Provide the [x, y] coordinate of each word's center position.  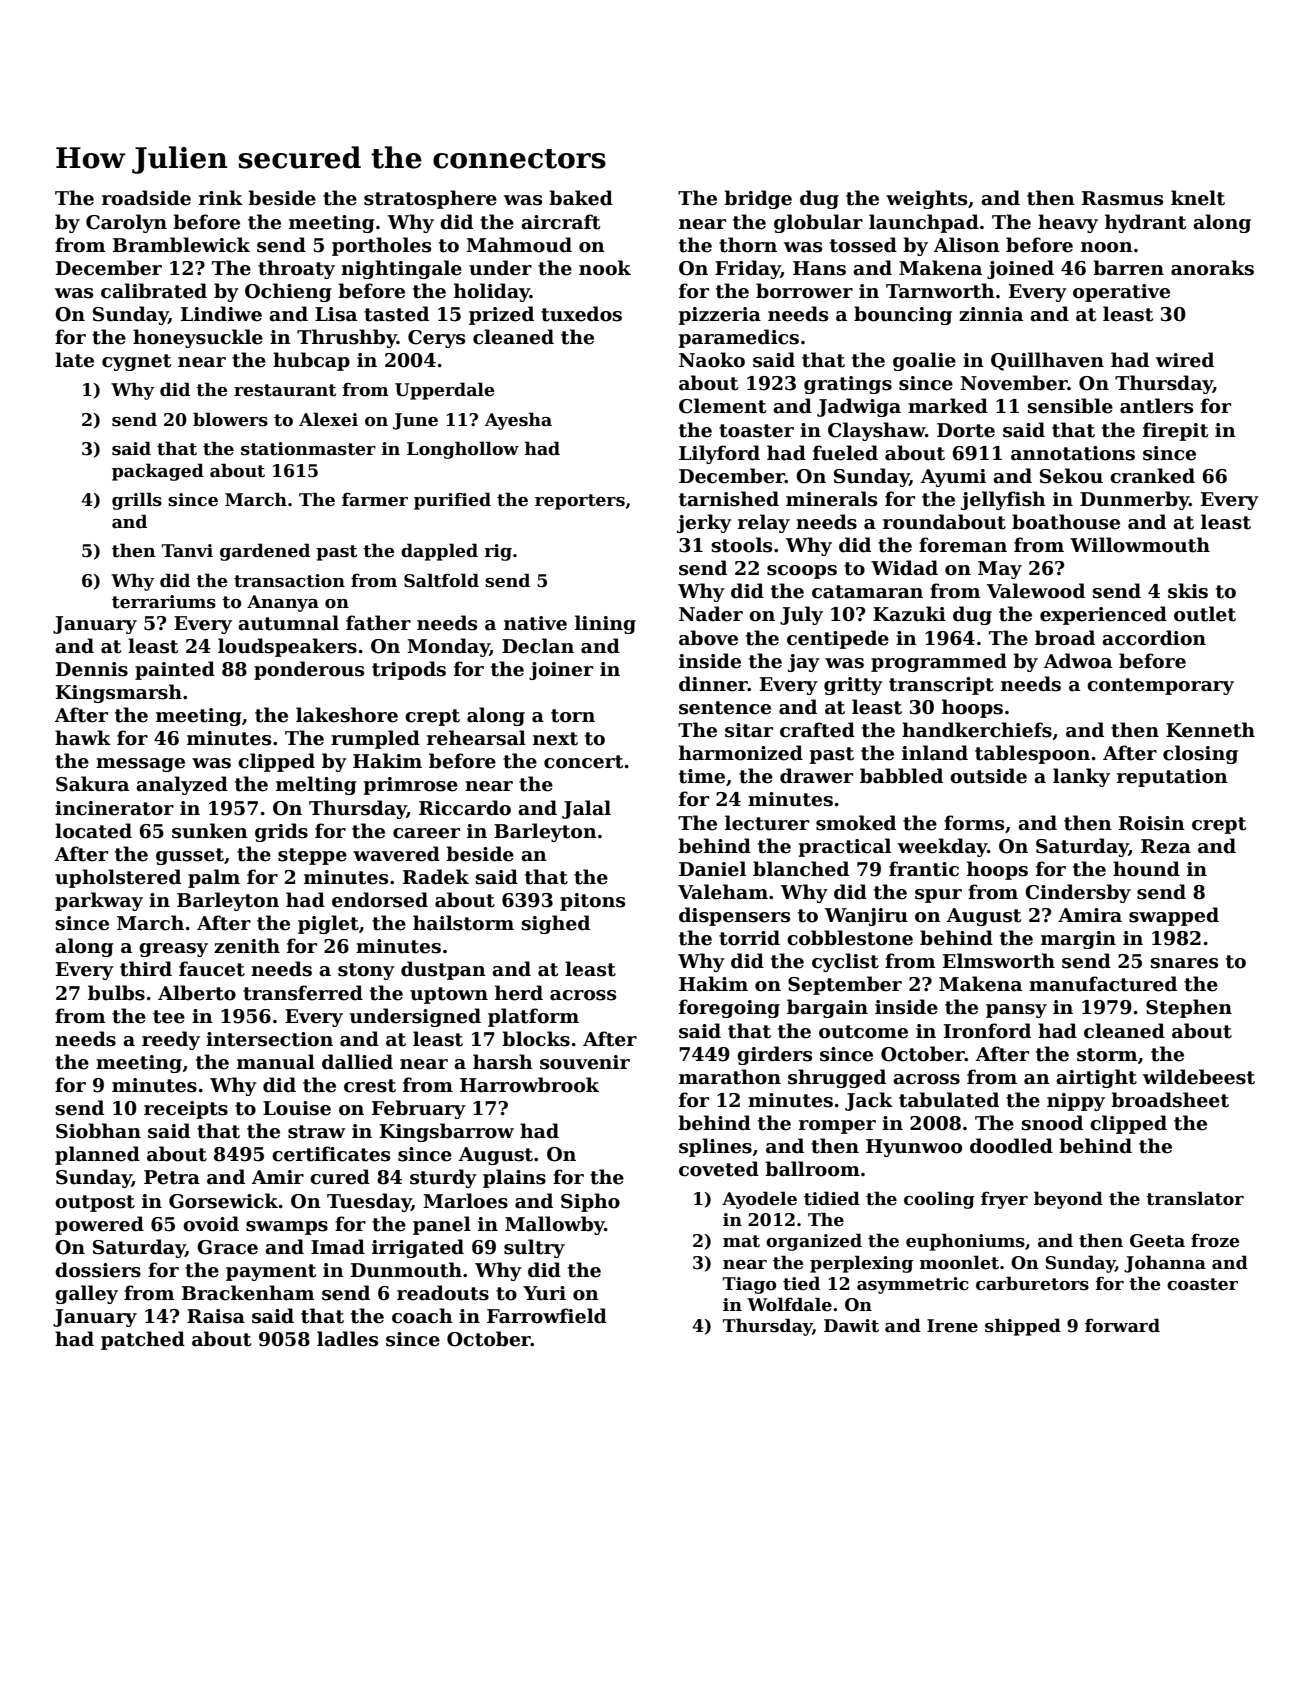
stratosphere [430, 199]
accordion [1154, 638]
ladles [347, 1339]
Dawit [851, 1326]
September [845, 985]
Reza [1166, 846]
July [801, 615]
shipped [1023, 1327]
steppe [312, 856]
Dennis [92, 669]
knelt [1198, 198]
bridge [758, 199]
